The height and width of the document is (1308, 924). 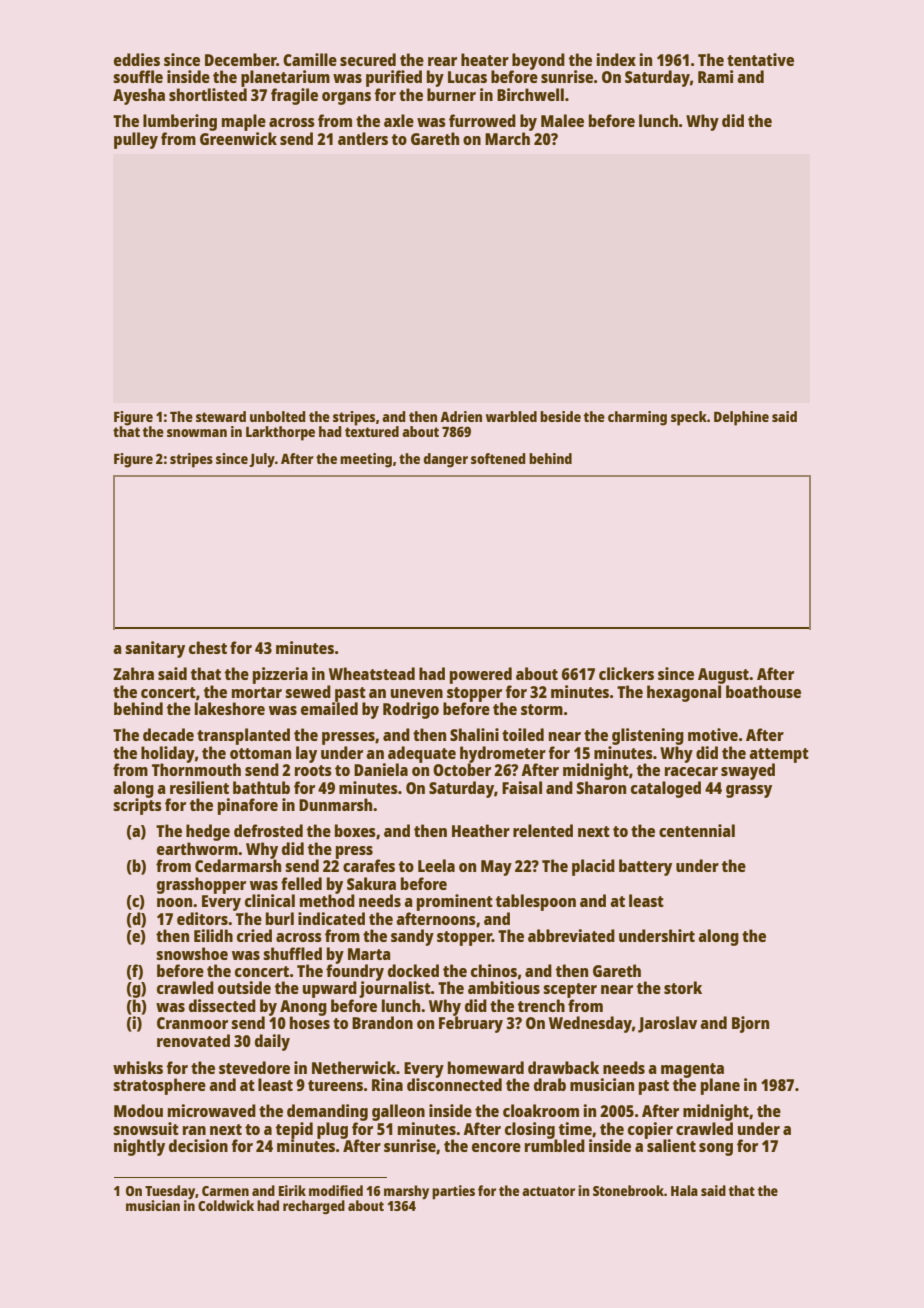 What do you see at coordinates (221, 416) in the document?
I see `steward` at bounding box center [221, 416].
